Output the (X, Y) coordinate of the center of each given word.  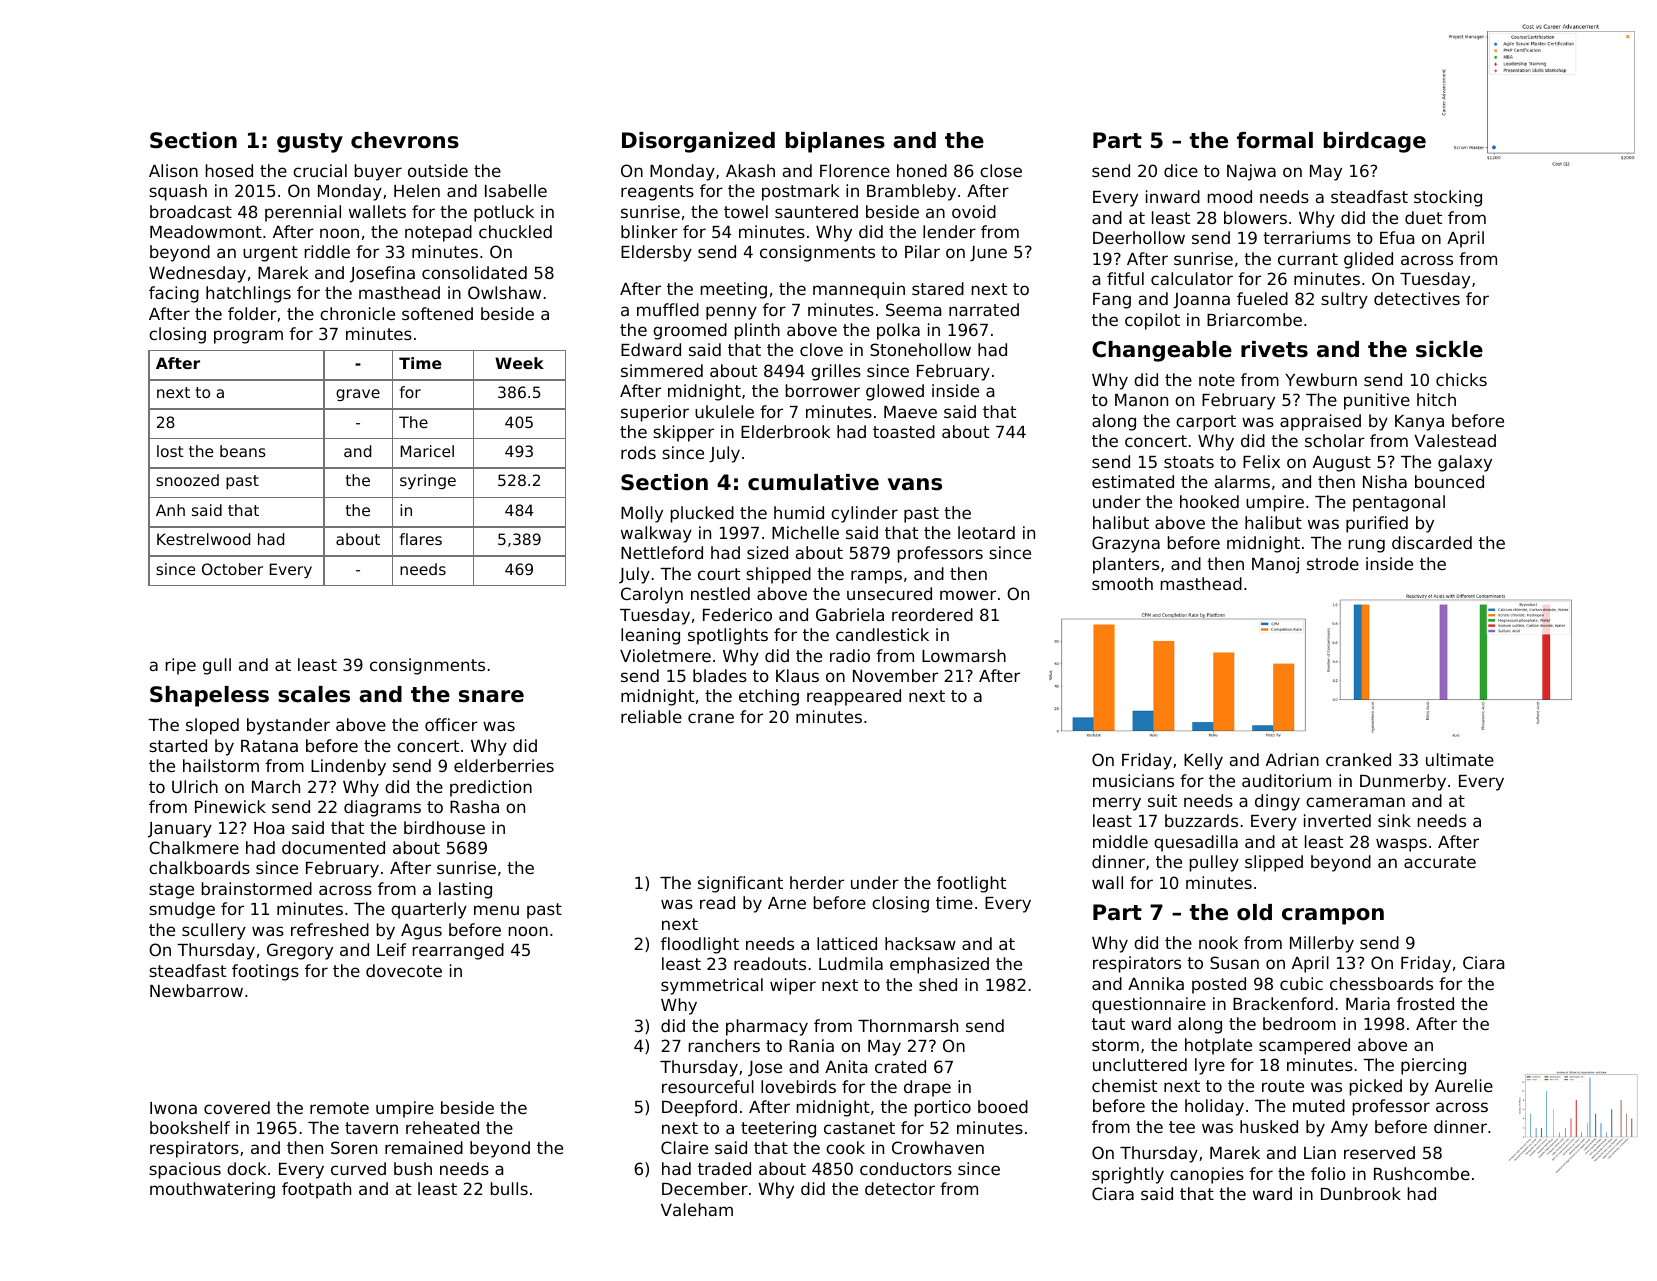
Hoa (269, 828)
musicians (1133, 780)
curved (358, 1168)
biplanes (835, 142)
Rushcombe (1422, 1173)
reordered (932, 614)
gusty (310, 143)
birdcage (1375, 142)
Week (519, 363)
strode (1333, 563)
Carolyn (652, 595)
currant (1308, 259)
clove (821, 349)
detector (900, 1188)
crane (711, 718)
